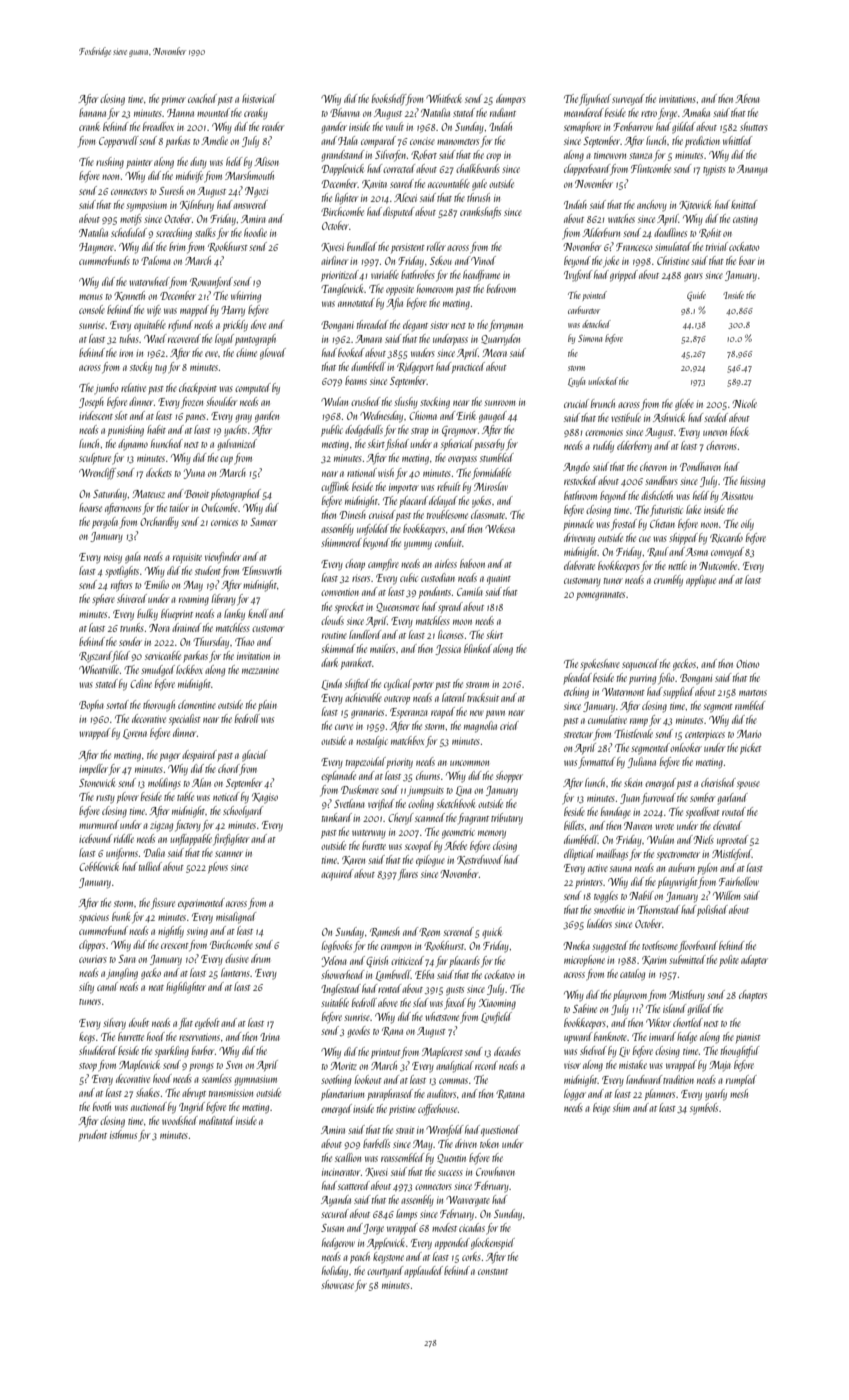 The width and height of the document is (849, 1400). What do you see at coordinates (337, 1284) in the document?
I see `showcase` at bounding box center [337, 1284].
